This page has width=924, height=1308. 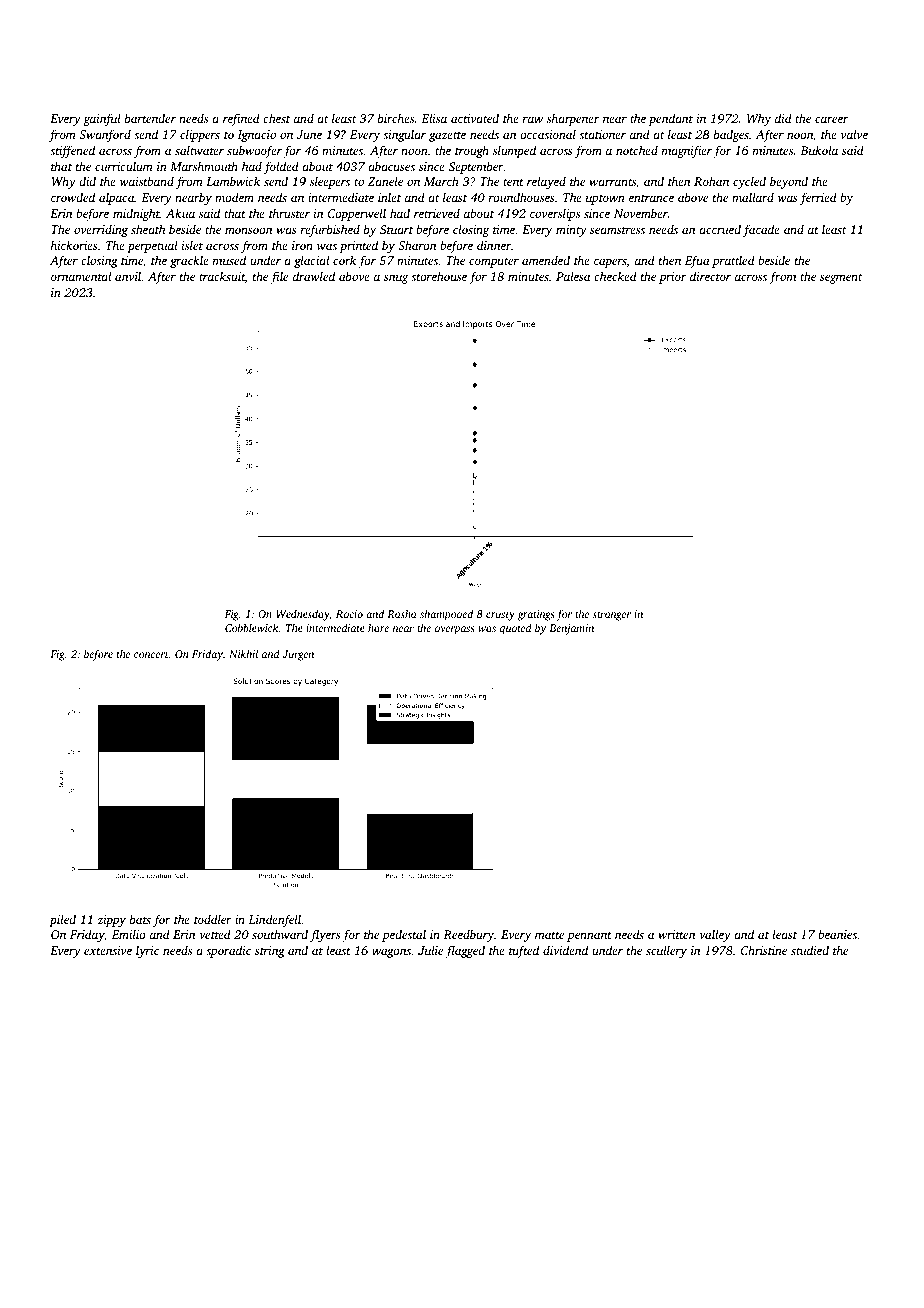 What do you see at coordinates (274, 920) in the page?
I see `Lindenfell` at bounding box center [274, 920].
